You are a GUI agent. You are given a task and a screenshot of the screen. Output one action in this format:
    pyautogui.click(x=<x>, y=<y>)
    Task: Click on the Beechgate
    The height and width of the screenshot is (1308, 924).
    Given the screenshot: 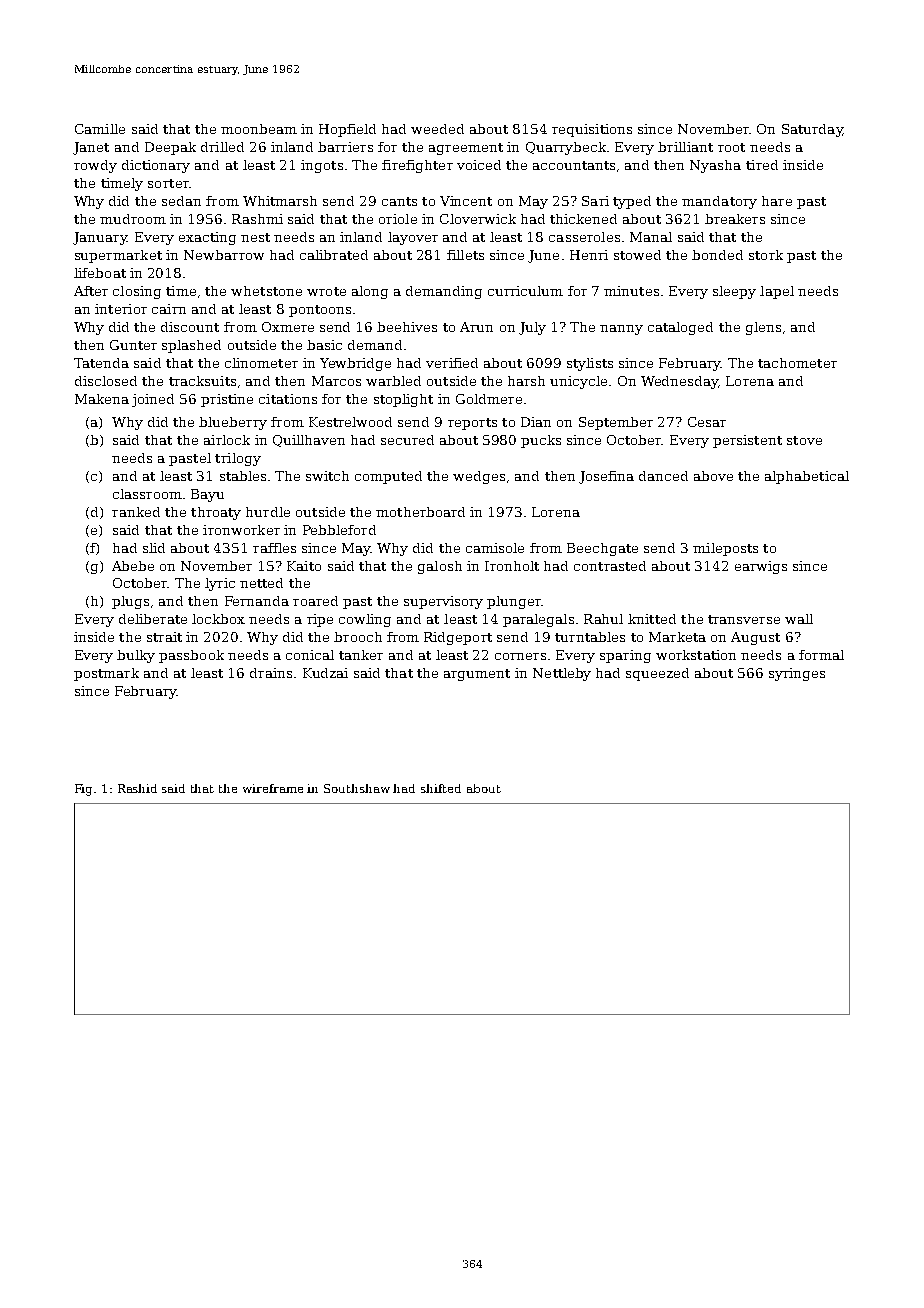 What is the action you would take?
    pyautogui.click(x=602, y=549)
